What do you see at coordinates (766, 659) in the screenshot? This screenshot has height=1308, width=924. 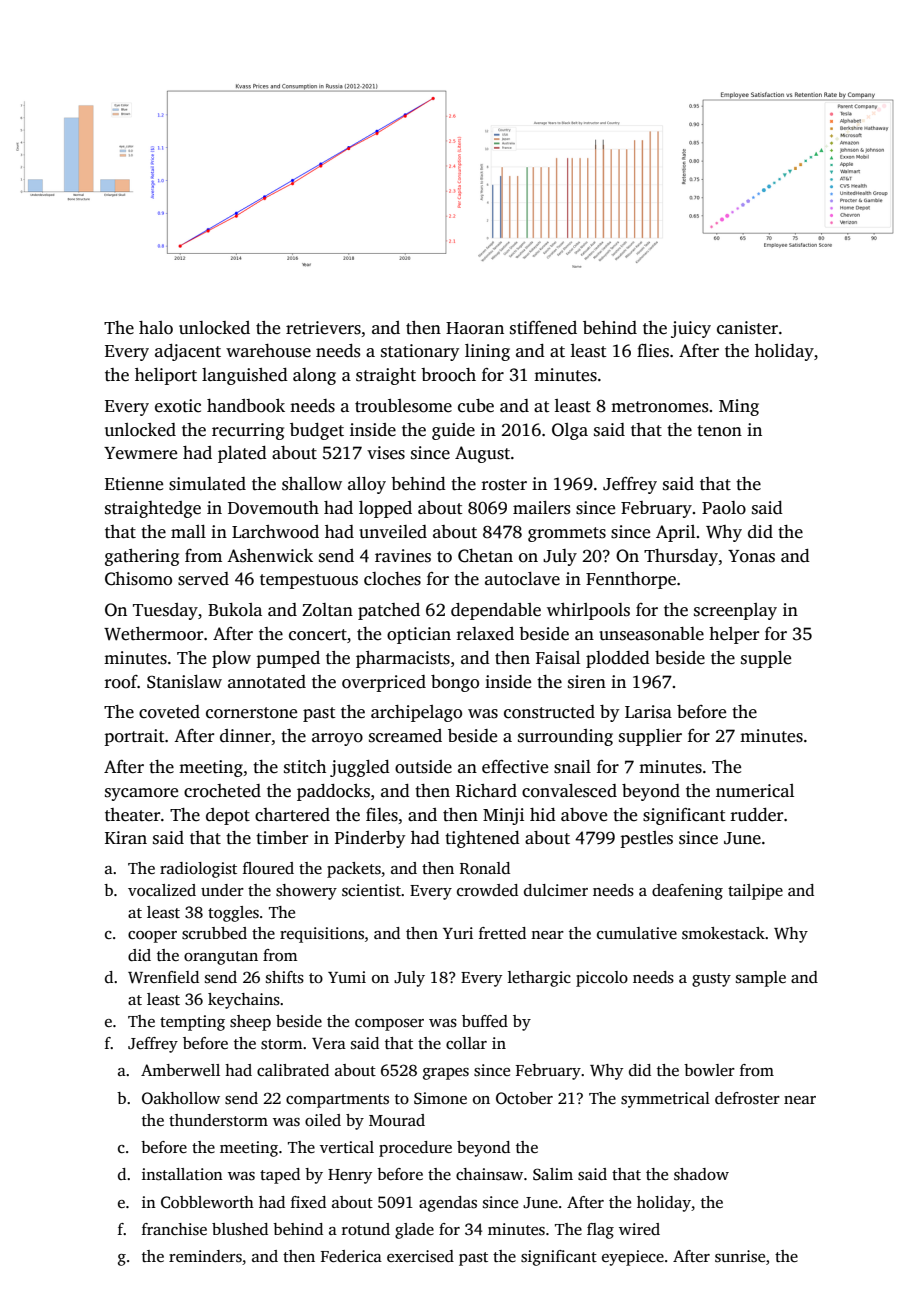 I see `supple` at bounding box center [766, 659].
